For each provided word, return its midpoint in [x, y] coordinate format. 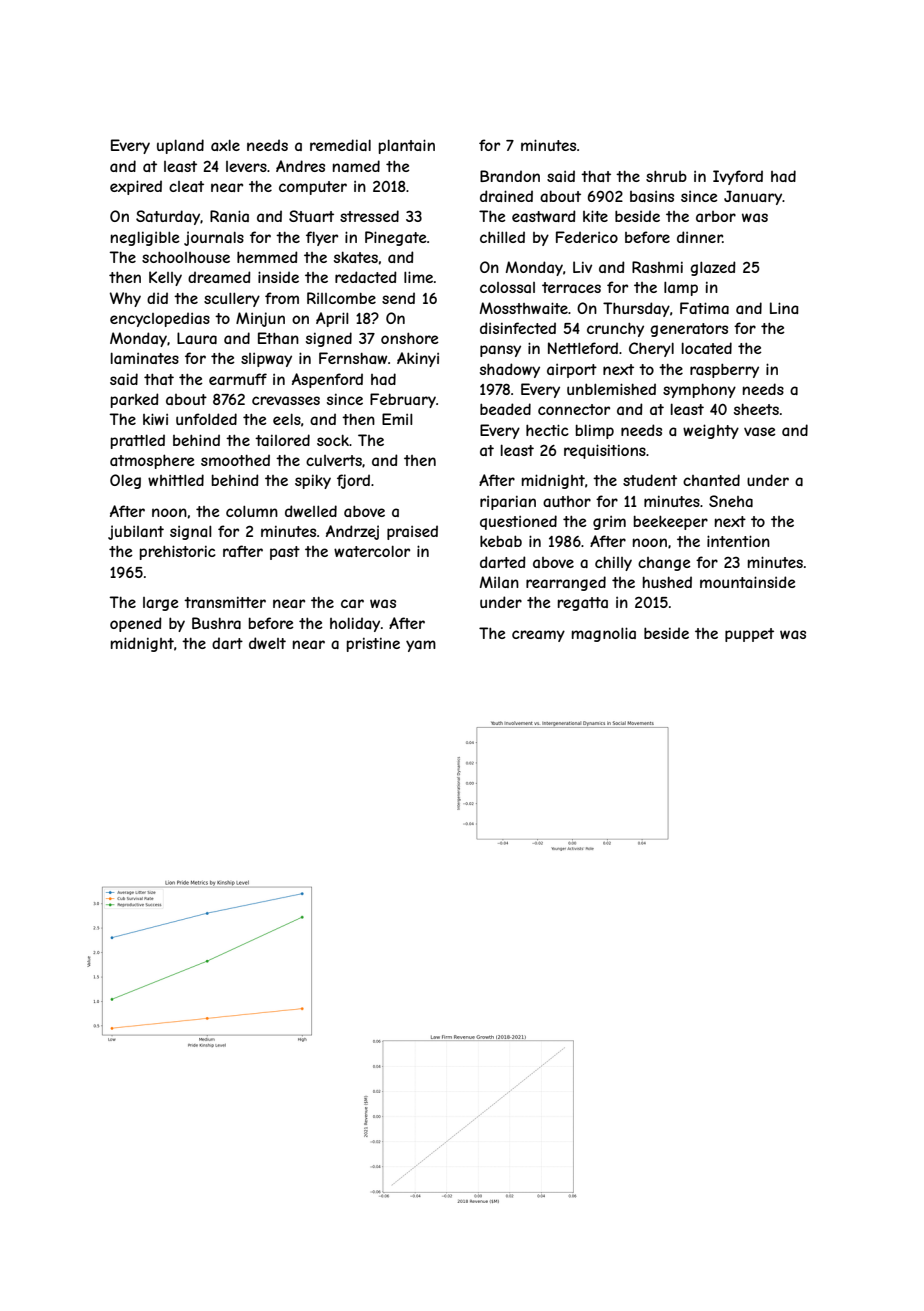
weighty [711, 431]
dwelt [267, 643]
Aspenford [327, 380]
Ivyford [738, 177]
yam [421, 646]
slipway [266, 360]
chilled [502, 237]
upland [180, 146]
